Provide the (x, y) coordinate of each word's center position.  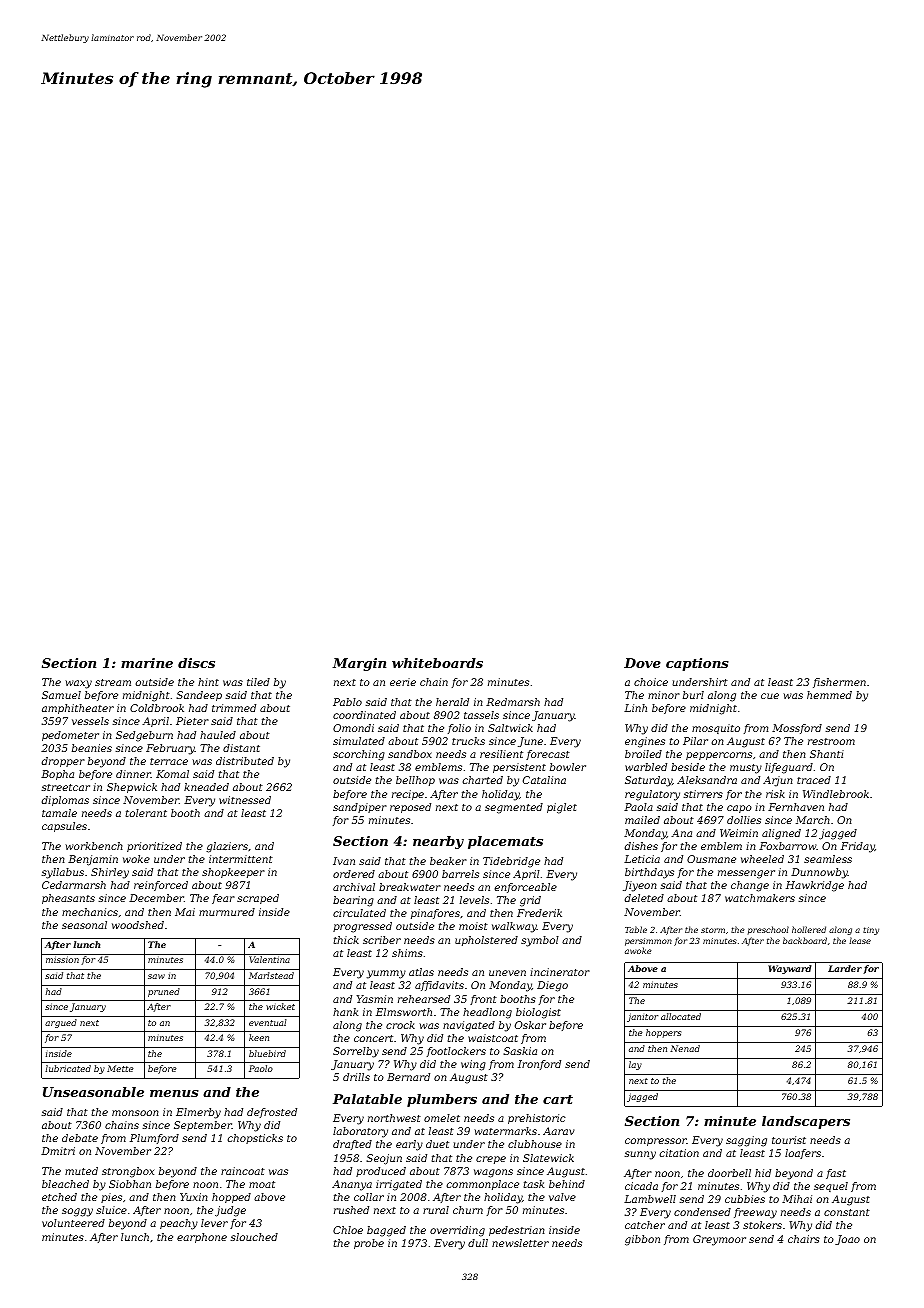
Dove (642, 663)
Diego (552, 986)
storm (713, 930)
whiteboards (437, 663)
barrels (460, 874)
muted (81, 1171)
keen (259, 1037)
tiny (871, 931)
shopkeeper (233, 873)
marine (147, 663)
